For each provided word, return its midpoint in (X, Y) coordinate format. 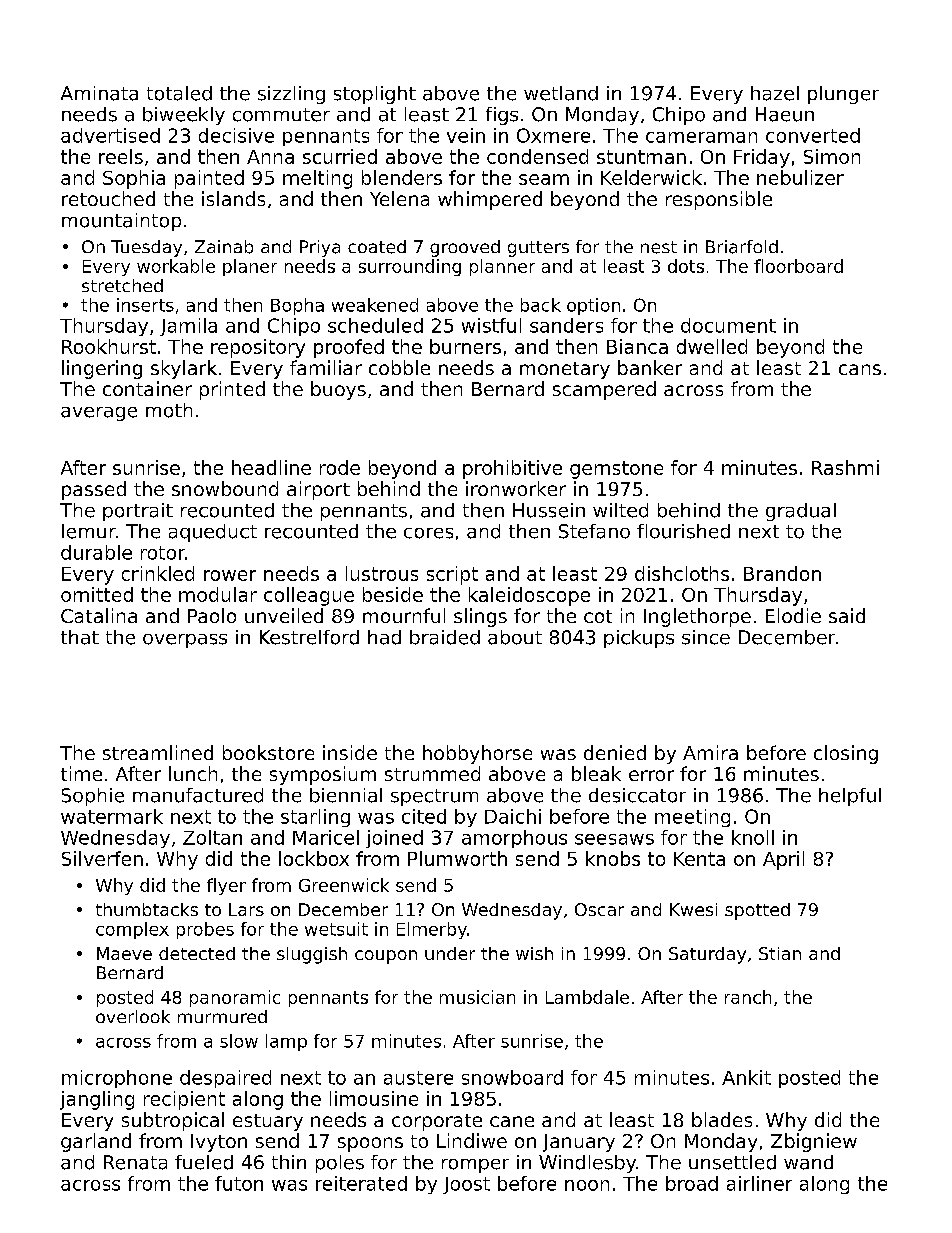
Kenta (699, 859)
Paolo (212, 615)
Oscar (599, 909)
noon (587, 1185)
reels (121, 156)
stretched (122, 285)
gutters (538, 249)
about (515, 637)
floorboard (798, 266)
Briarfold (742, 247)
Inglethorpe (697, 617)
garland (96, 1142)
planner (502, 267)
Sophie (93, 797)
